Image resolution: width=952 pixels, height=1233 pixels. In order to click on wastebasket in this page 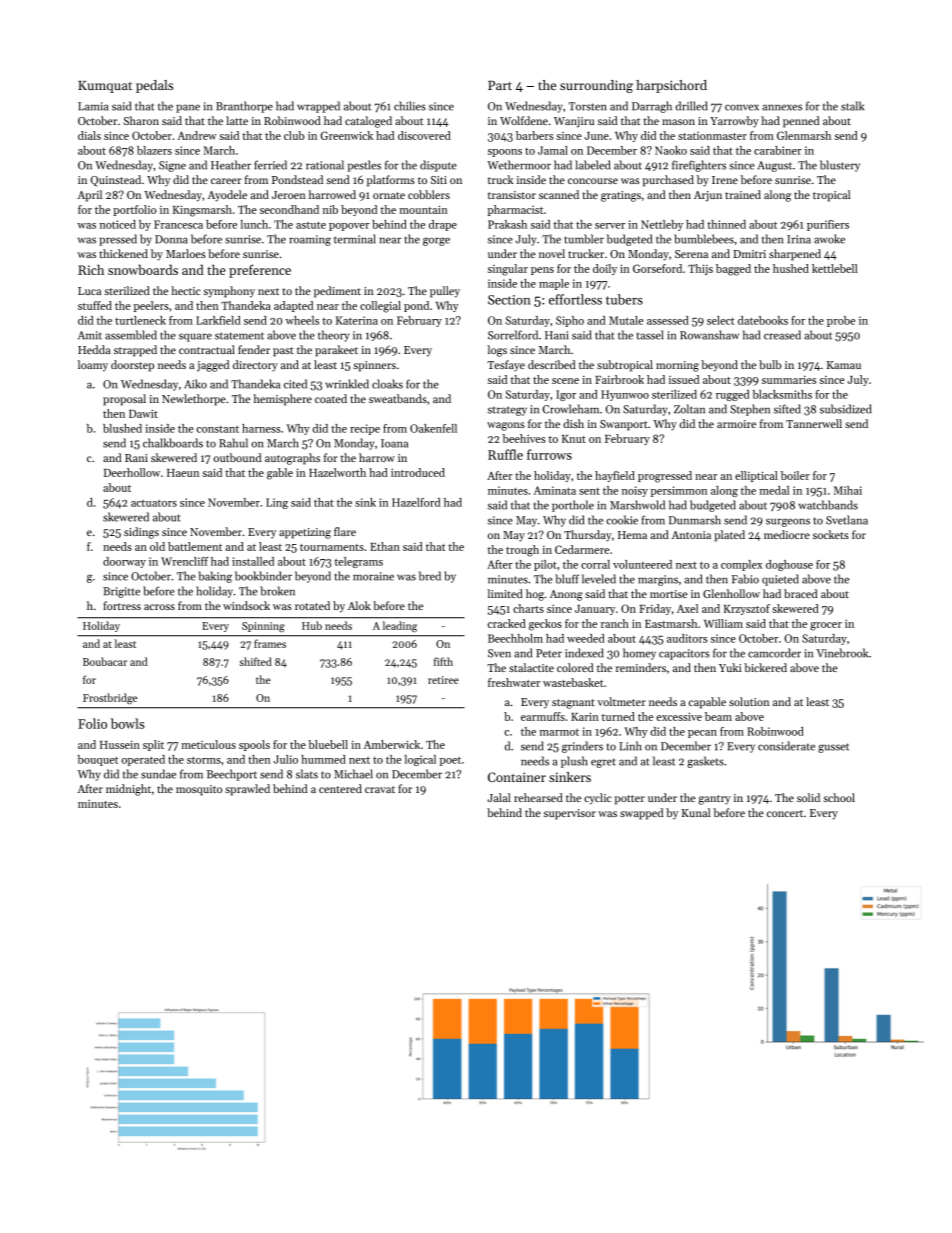, I will do `click(573, 682)`.
